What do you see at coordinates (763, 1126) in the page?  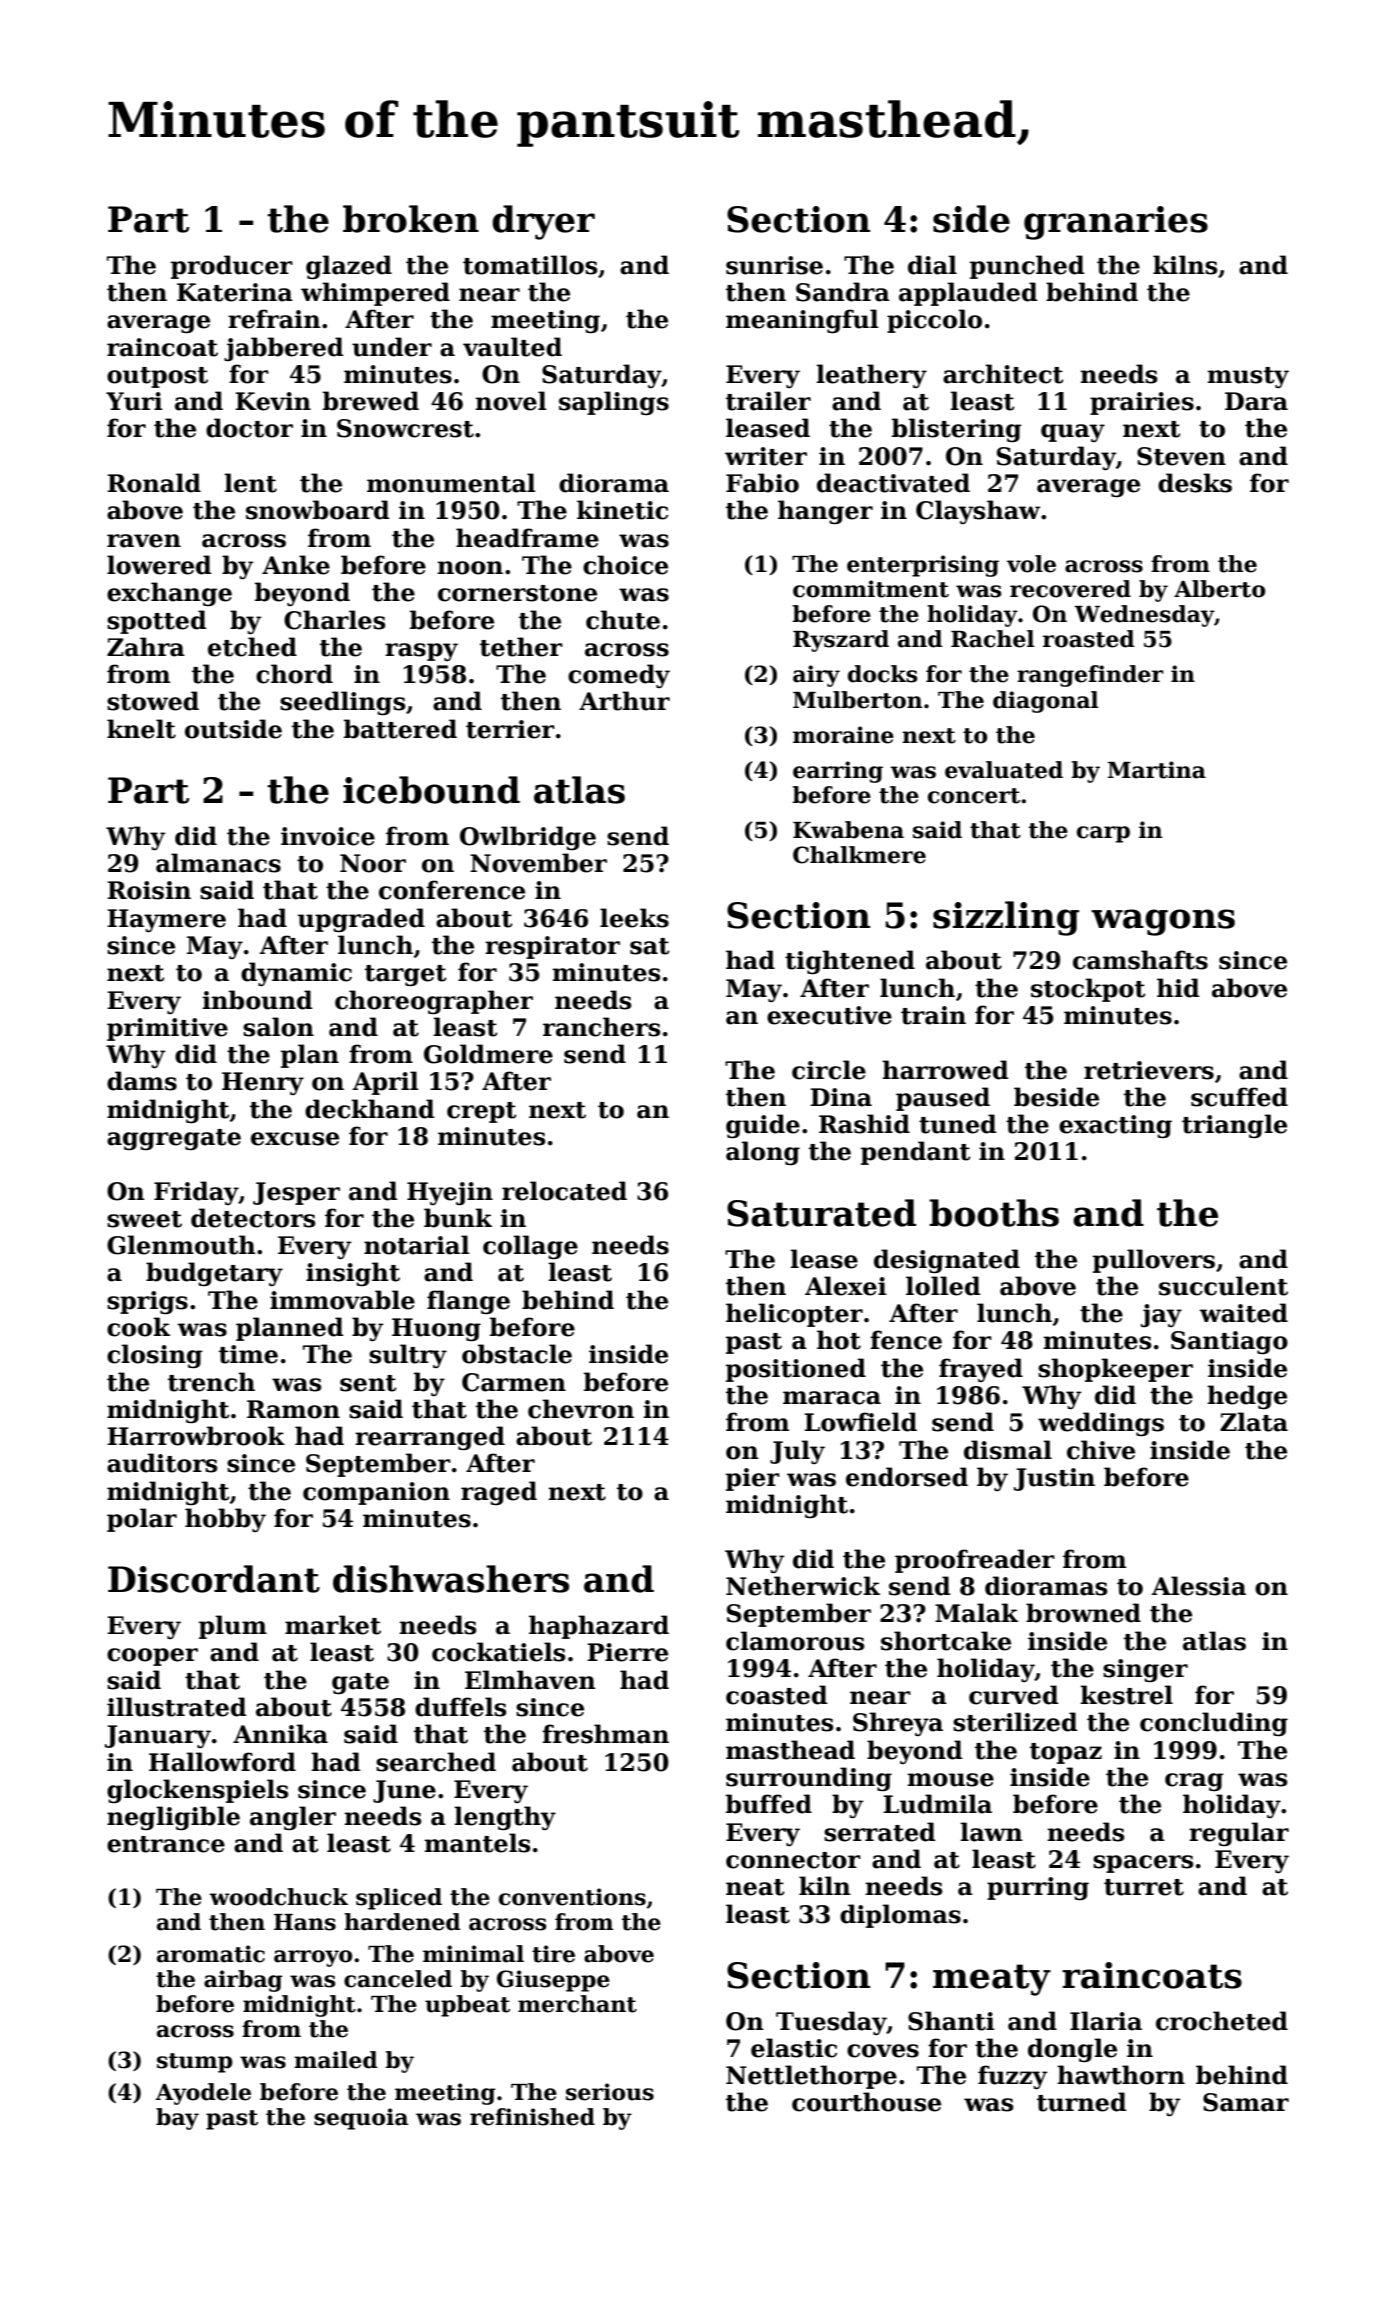 I see `guide` at bounding box center [763, 1126].
